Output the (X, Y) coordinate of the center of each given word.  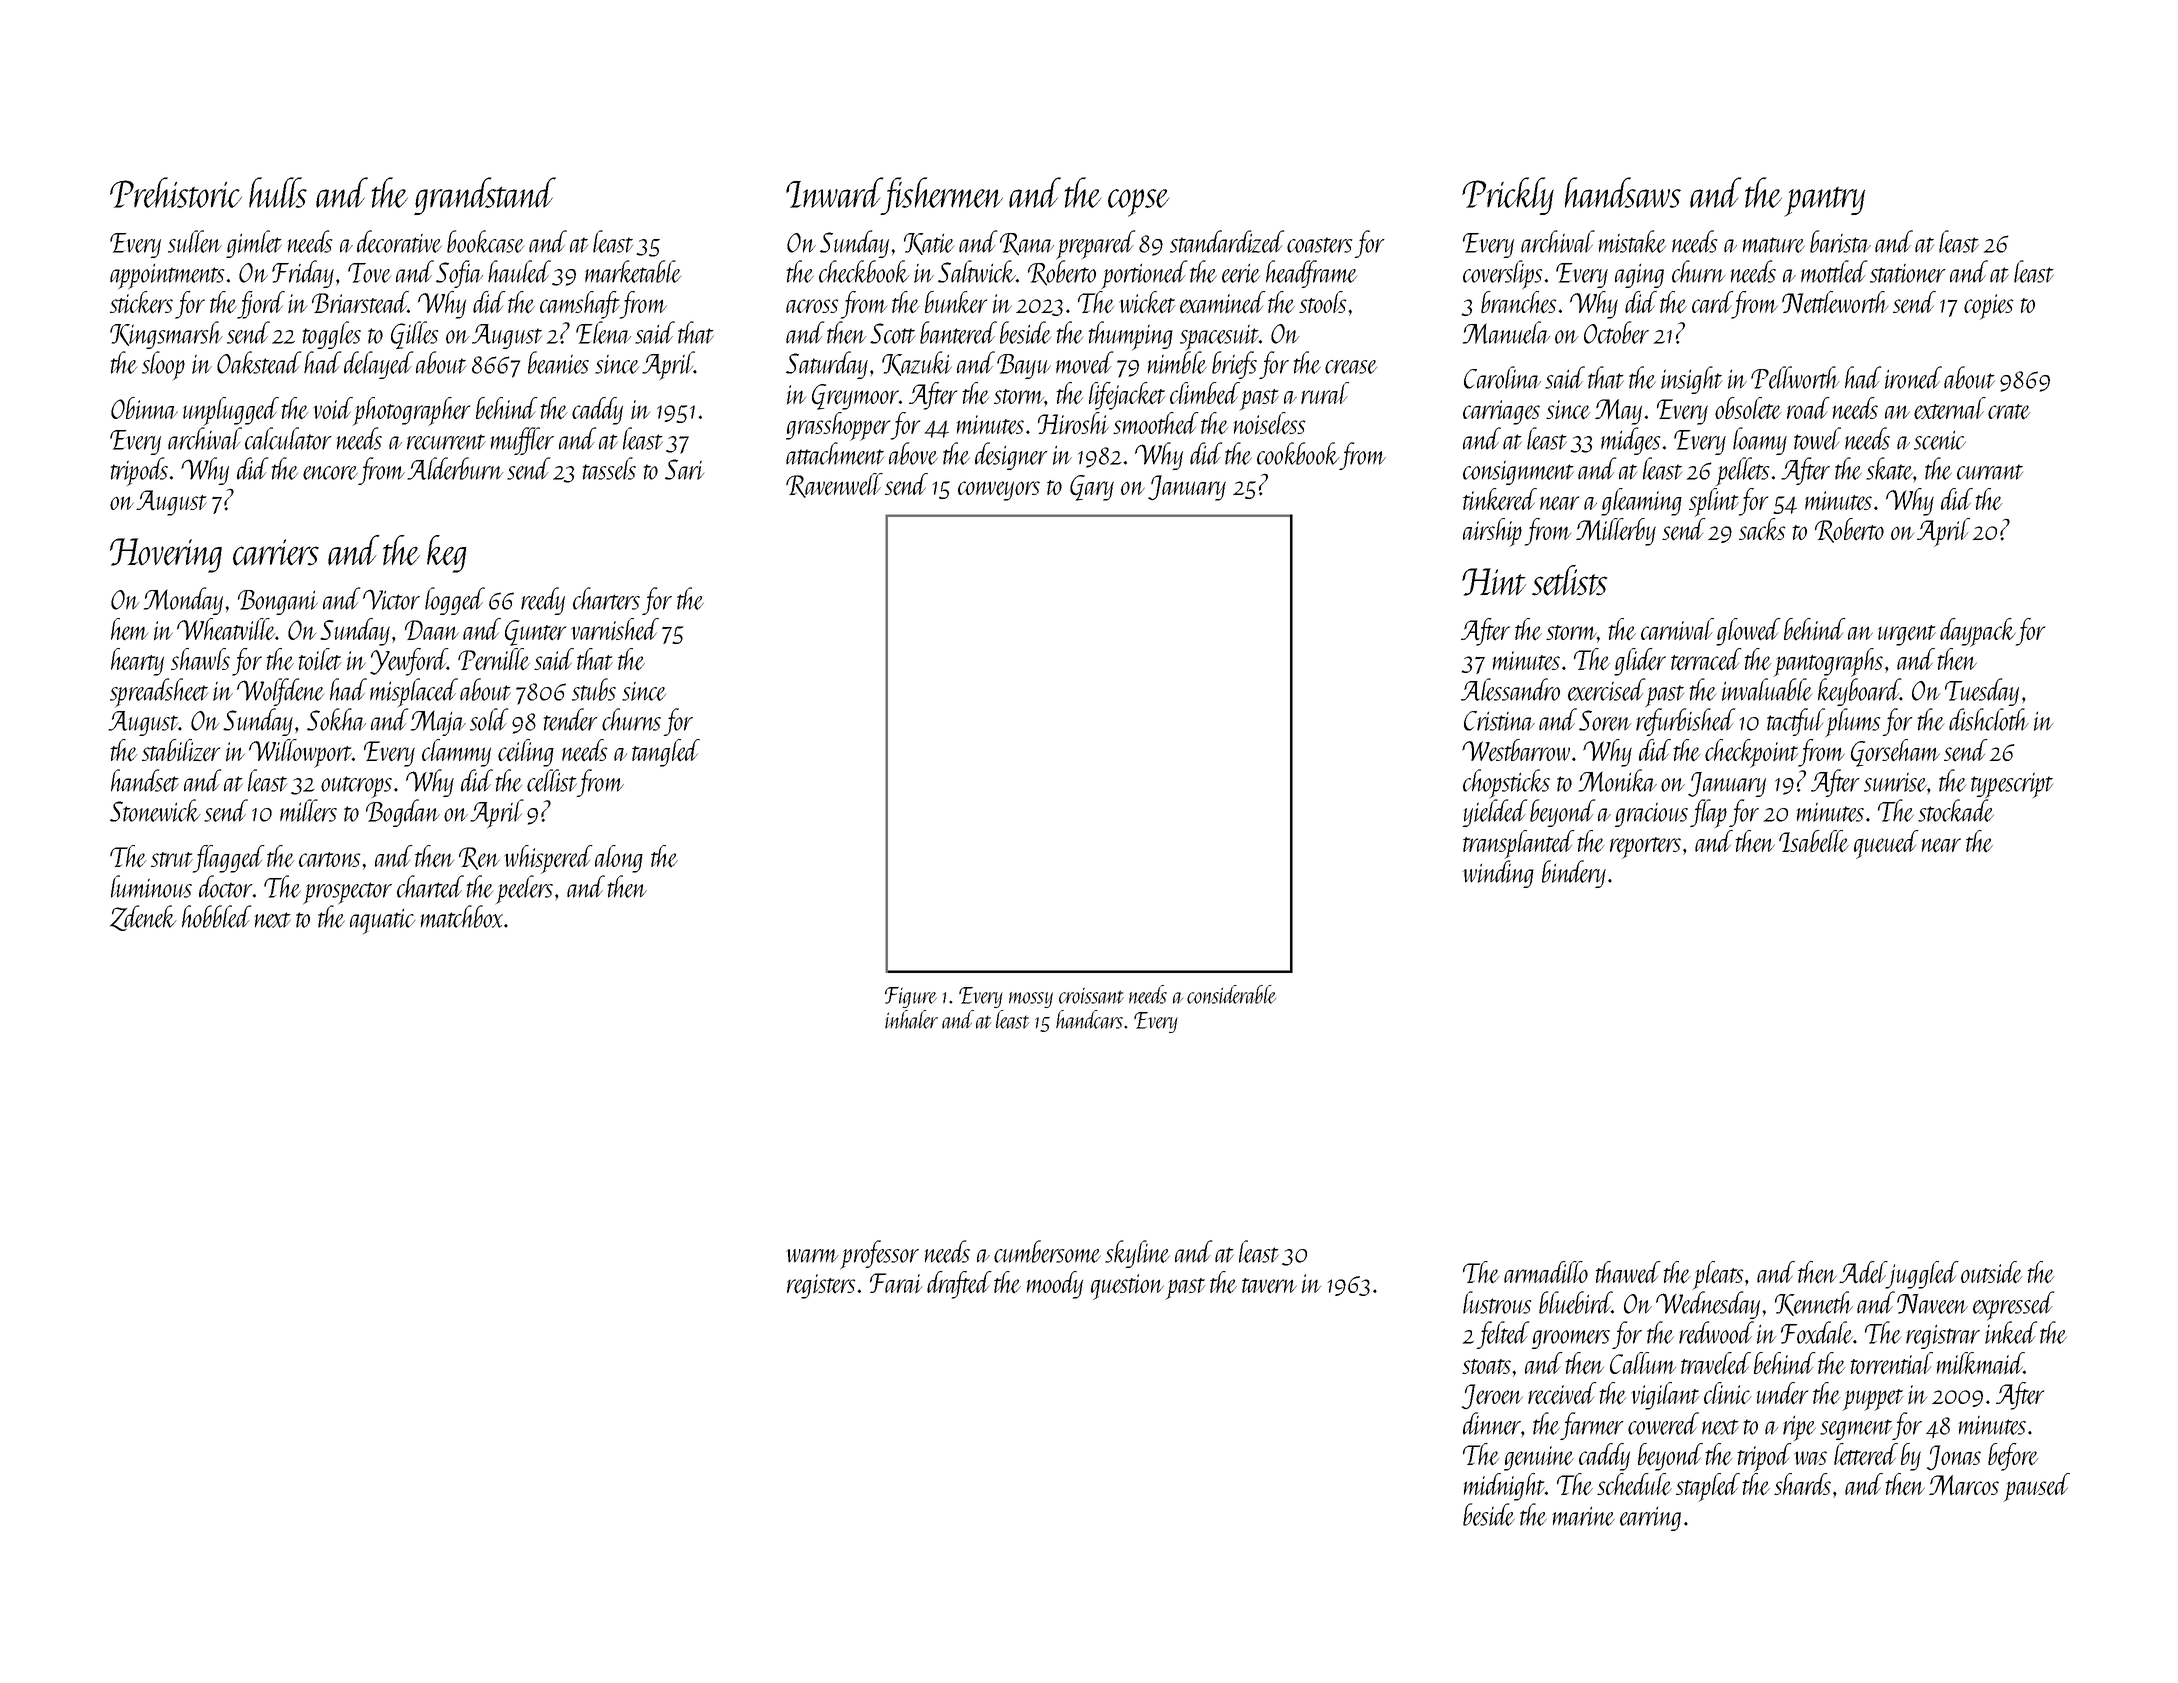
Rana (1027, 244)
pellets (1742, 471)
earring (1650, 1519)
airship (1492, 532)
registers (821, 1286)
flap (1708, 813)
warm (812, 1256)
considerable (1231, 994)
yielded (1495, 813)
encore (330, 473)
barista (1840, 241)
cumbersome (1047, 1251)
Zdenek (143, 918)
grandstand (485, 196)
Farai (896, 1283)
